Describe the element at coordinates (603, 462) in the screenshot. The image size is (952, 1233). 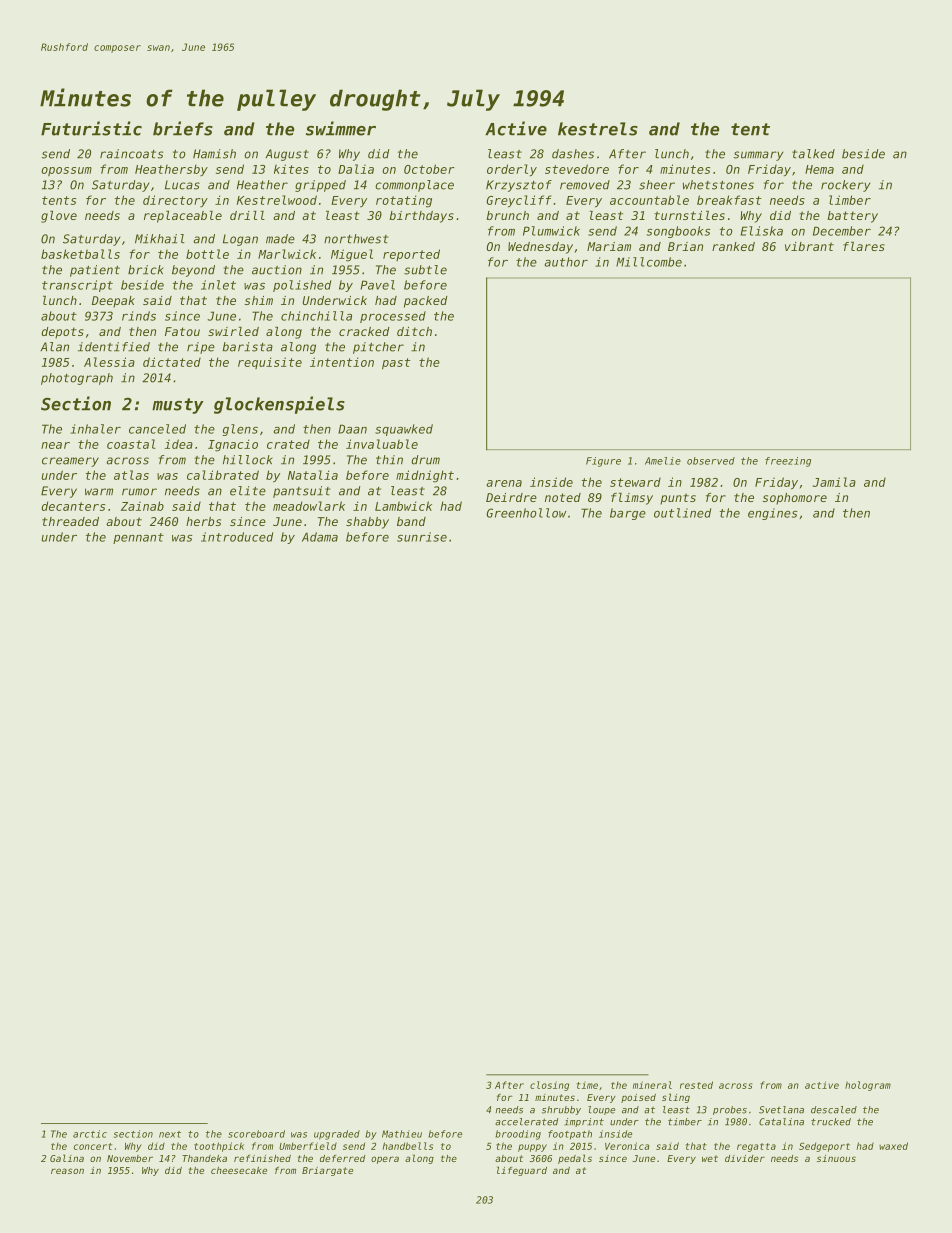
I see `Figure` at that location.
